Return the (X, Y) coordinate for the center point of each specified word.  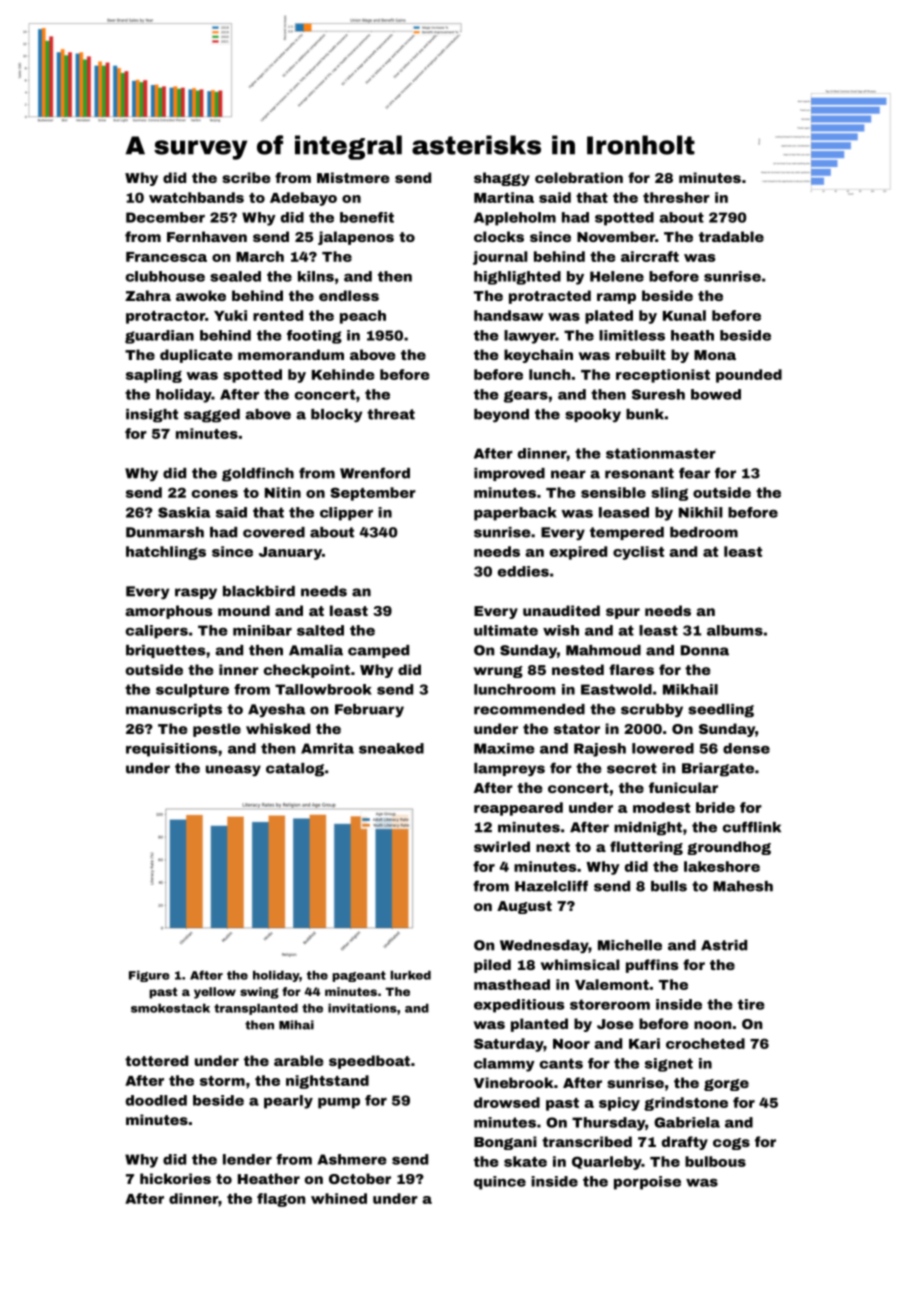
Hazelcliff (551, 886)
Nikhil (700, 512)
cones (215, 494)
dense (746, 748)
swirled (502, 846)
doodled (156, 1100)
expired (578, 553)
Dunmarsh (165, 532)
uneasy (233, 770)
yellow (215, 993)
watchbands (196, 197)
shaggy (502, 179)
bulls (669, 886)
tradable (731, 236)
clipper (346, 514)
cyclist (638, 553)
